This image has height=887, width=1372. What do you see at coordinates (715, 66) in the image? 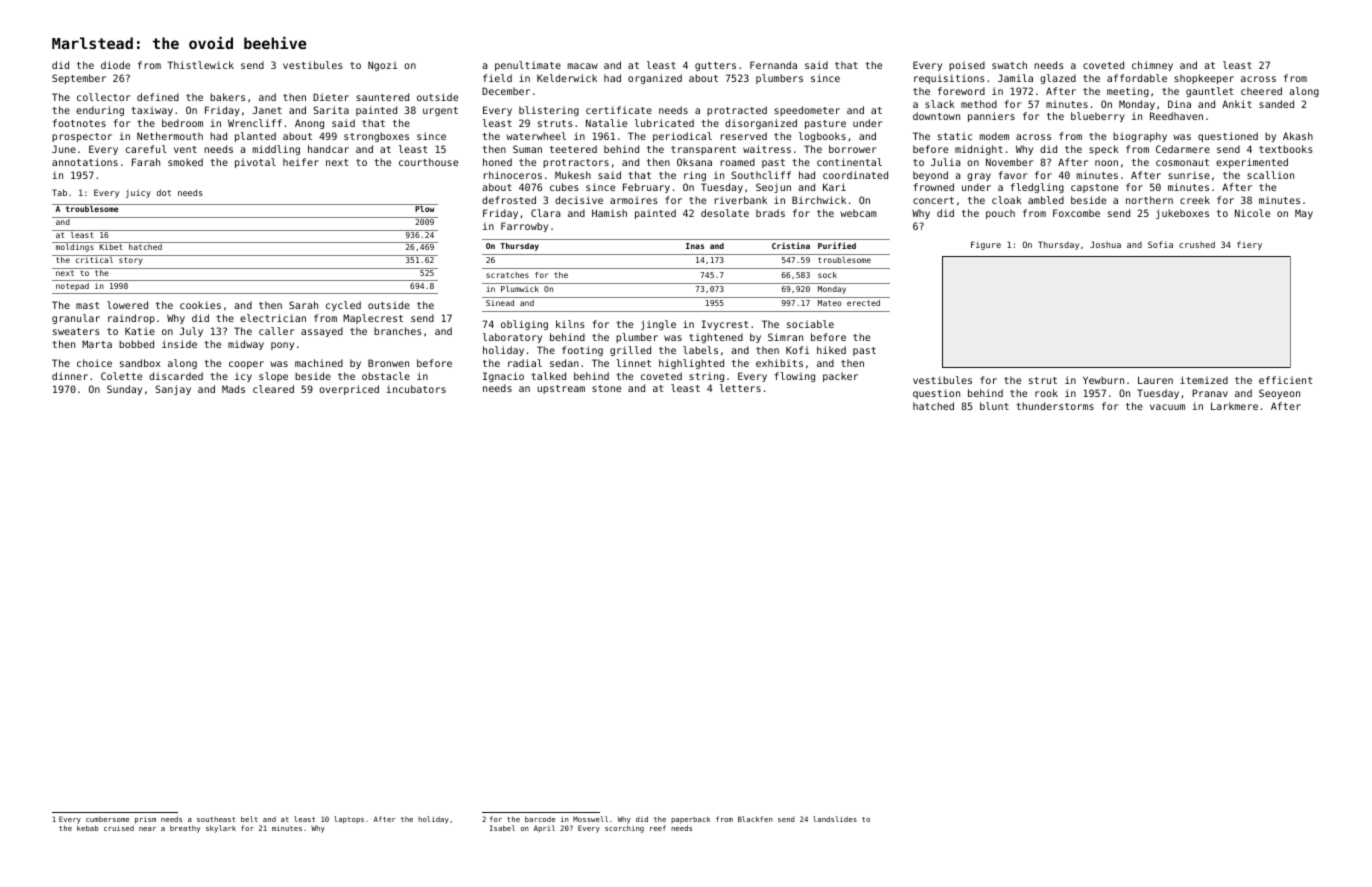
I see `gutters` at bounding box center [715, 66].
